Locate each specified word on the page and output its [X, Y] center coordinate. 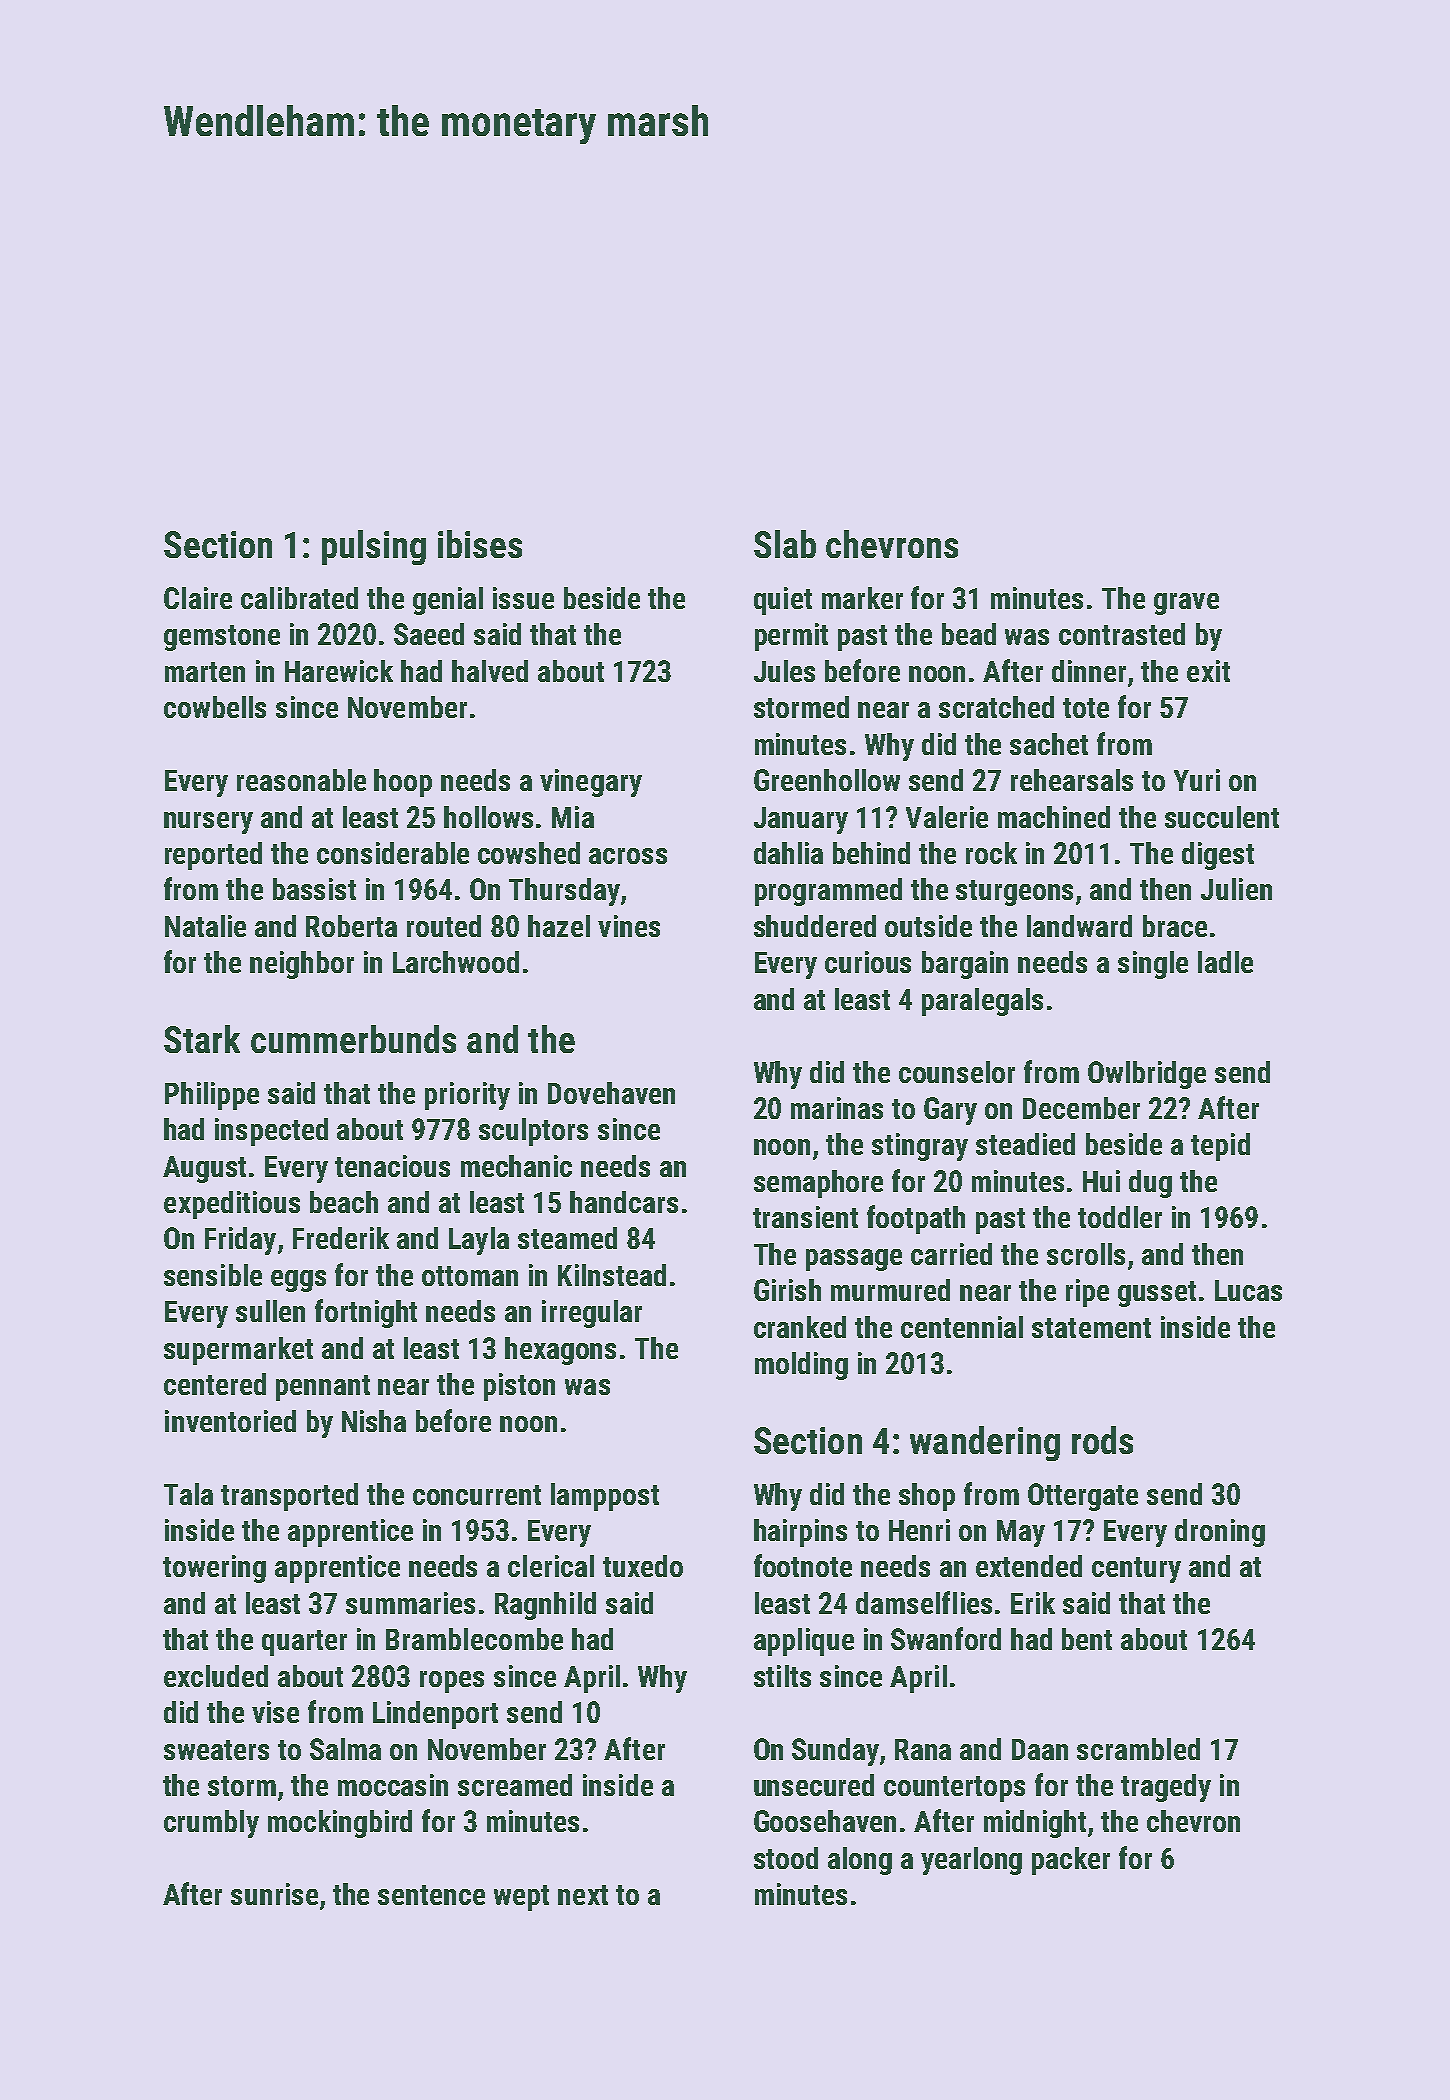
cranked [800, 1327]
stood [786, 1858]
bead [969, 634]
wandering [985, 1443]
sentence [431, 1895]
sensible [213, 1275]
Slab [785, 544]
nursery [208, 823]
